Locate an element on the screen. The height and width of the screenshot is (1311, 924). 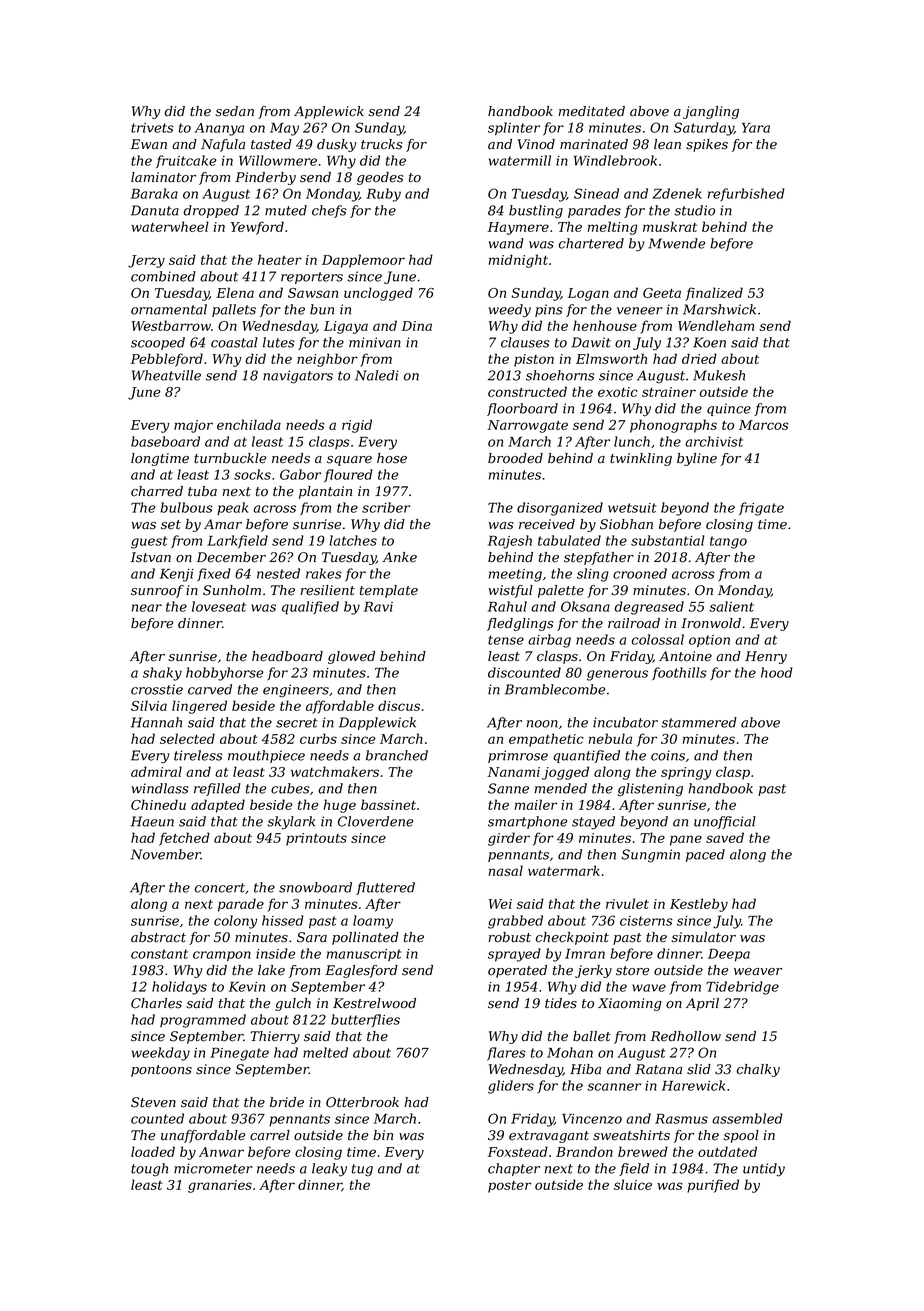
Dina is located at coordinates (417, 326).
